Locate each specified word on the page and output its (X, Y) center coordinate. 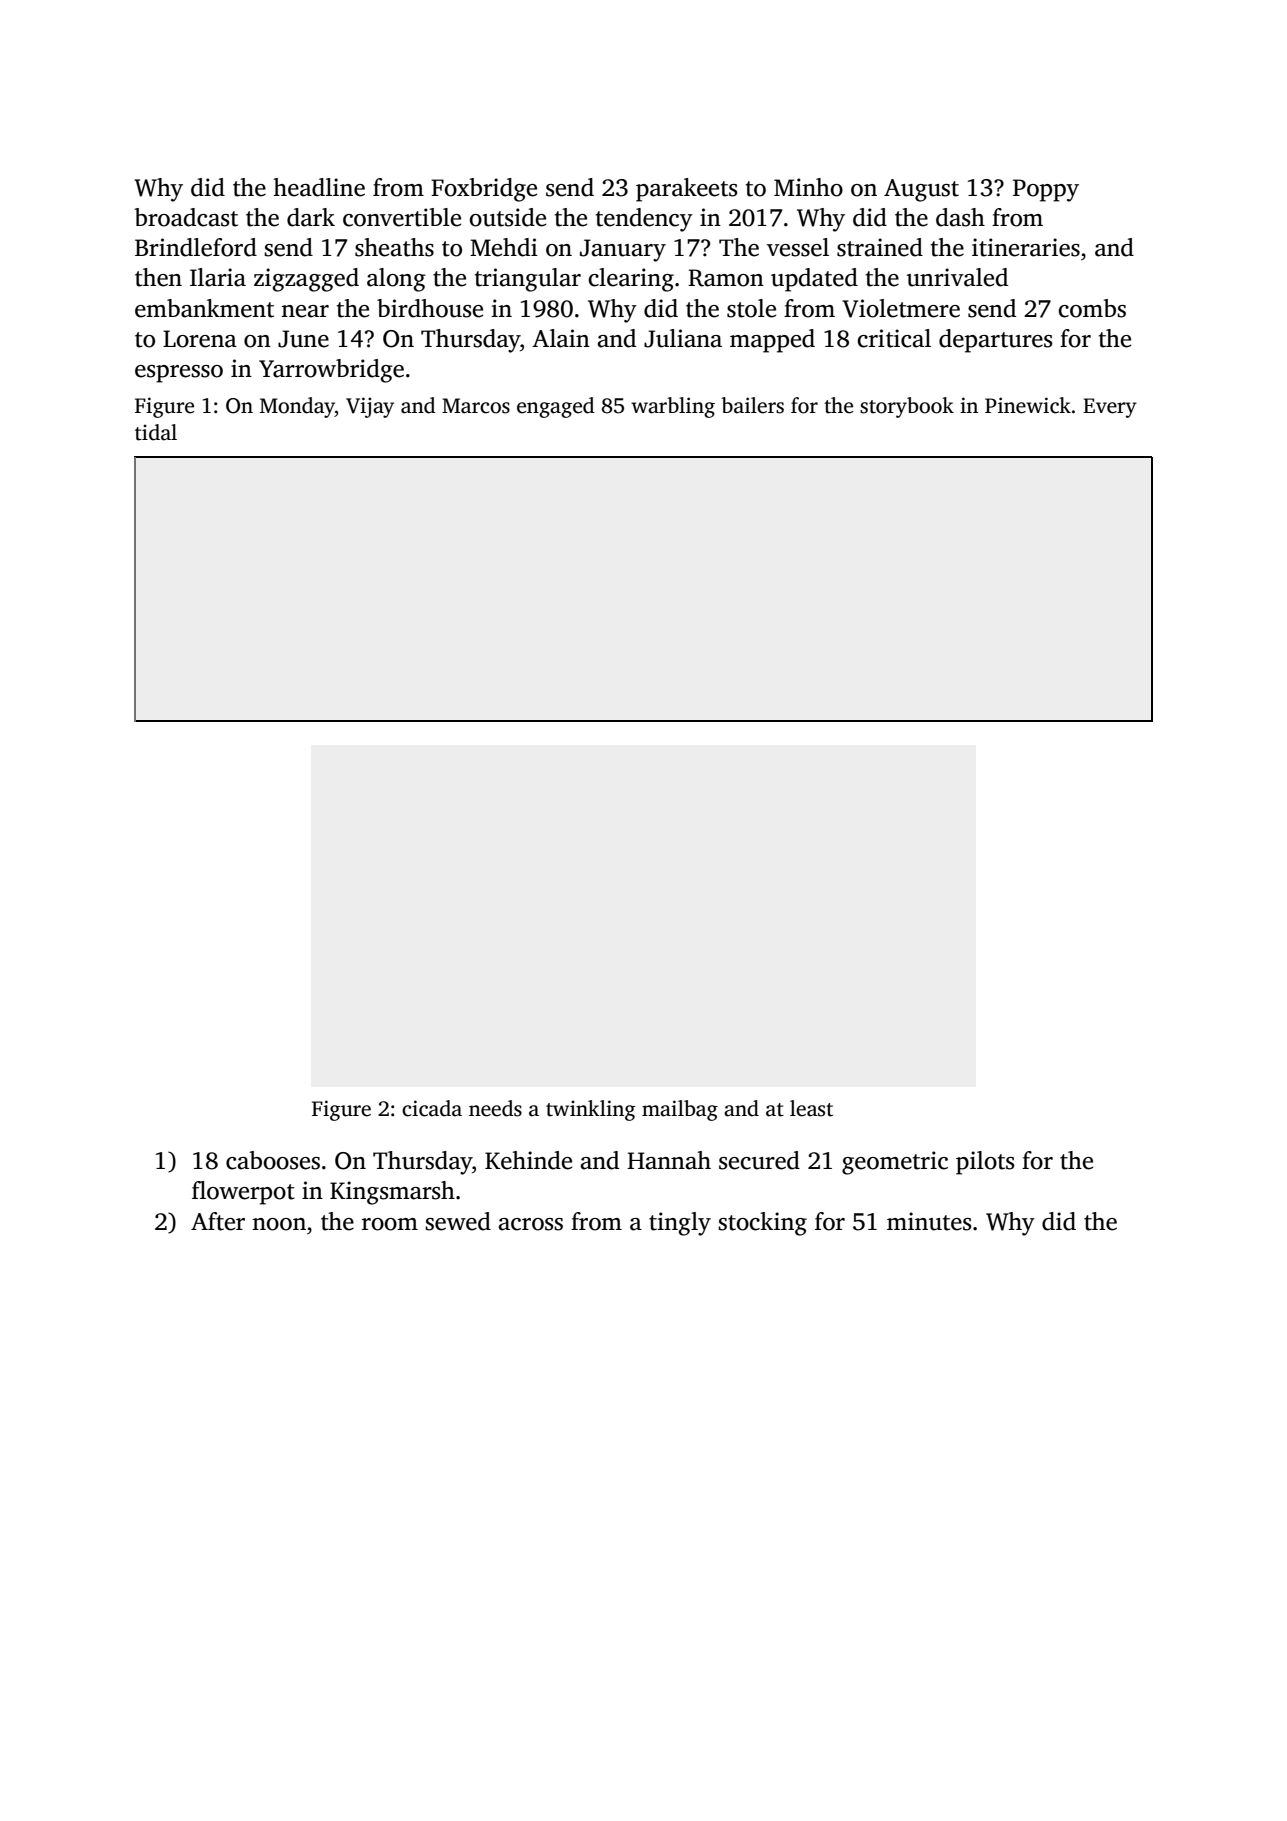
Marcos (476, 406)
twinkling (591, 1110)
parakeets (687, 190)
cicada (432, 1108)
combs (1092, 308)
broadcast (186, 217)
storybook (907, 407)
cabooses (273, 1160)
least (811, 1108)
